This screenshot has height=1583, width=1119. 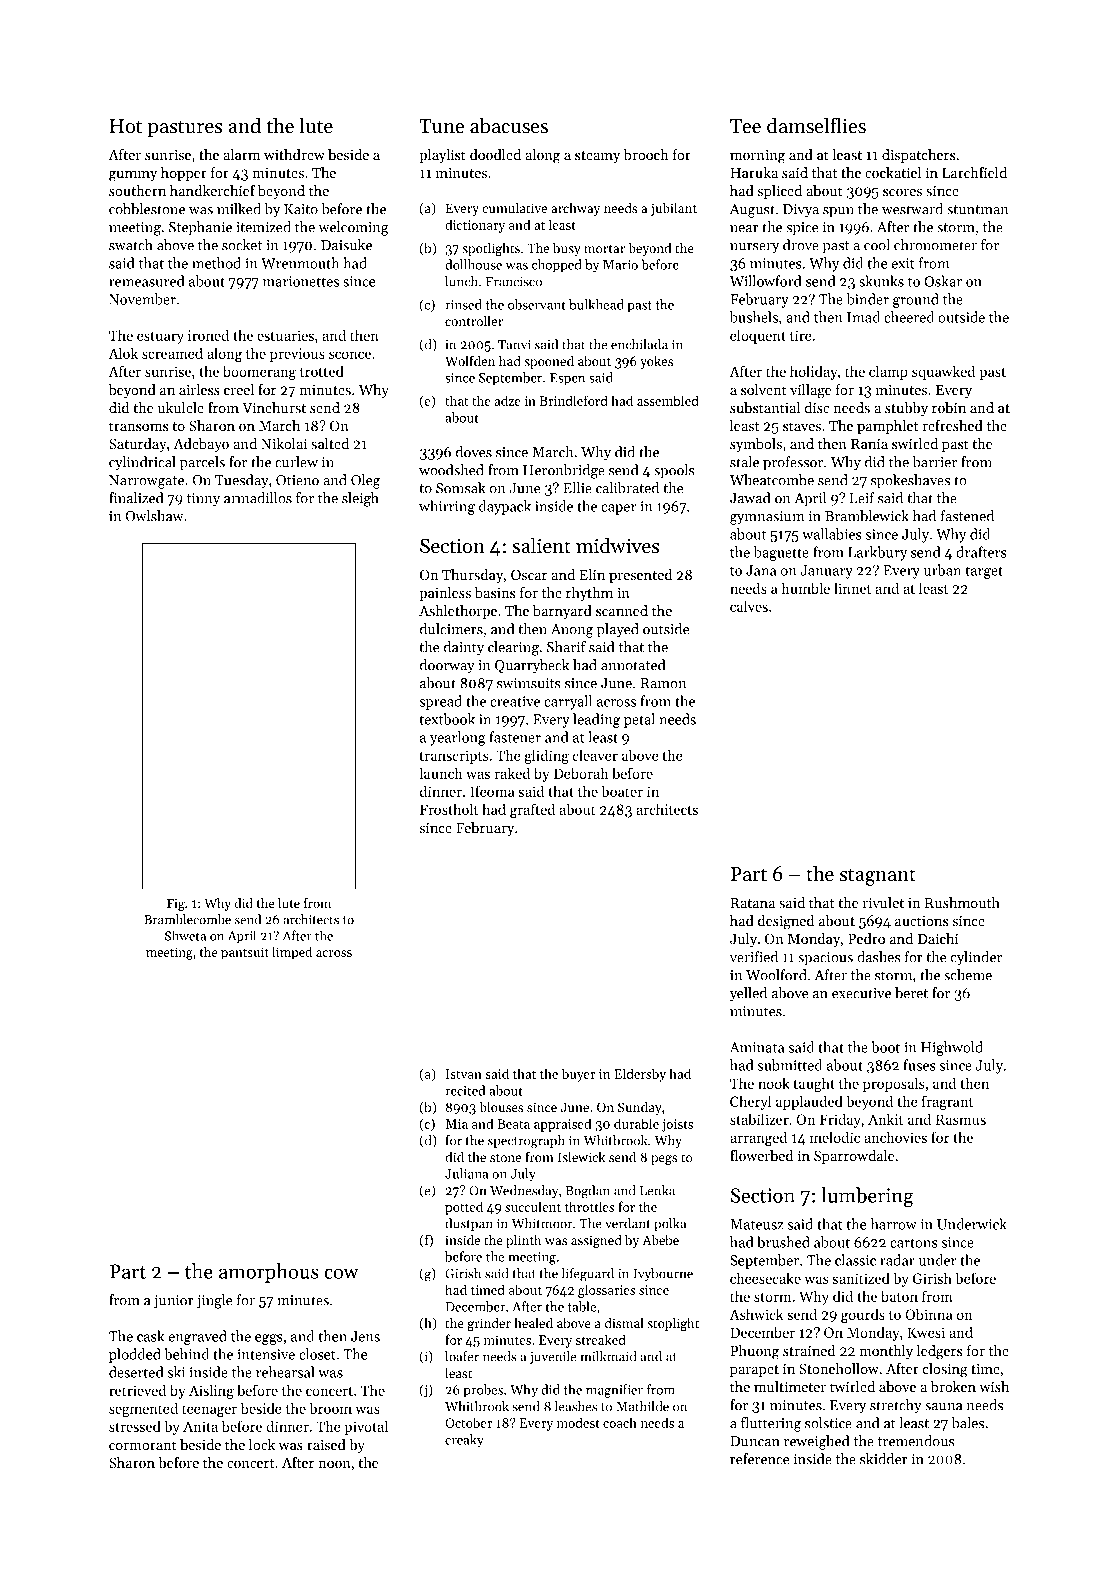 What do you see at coordinates (201, 445) in the screenshot?
I see `Adebayo` at bounding box center [201, 445].
